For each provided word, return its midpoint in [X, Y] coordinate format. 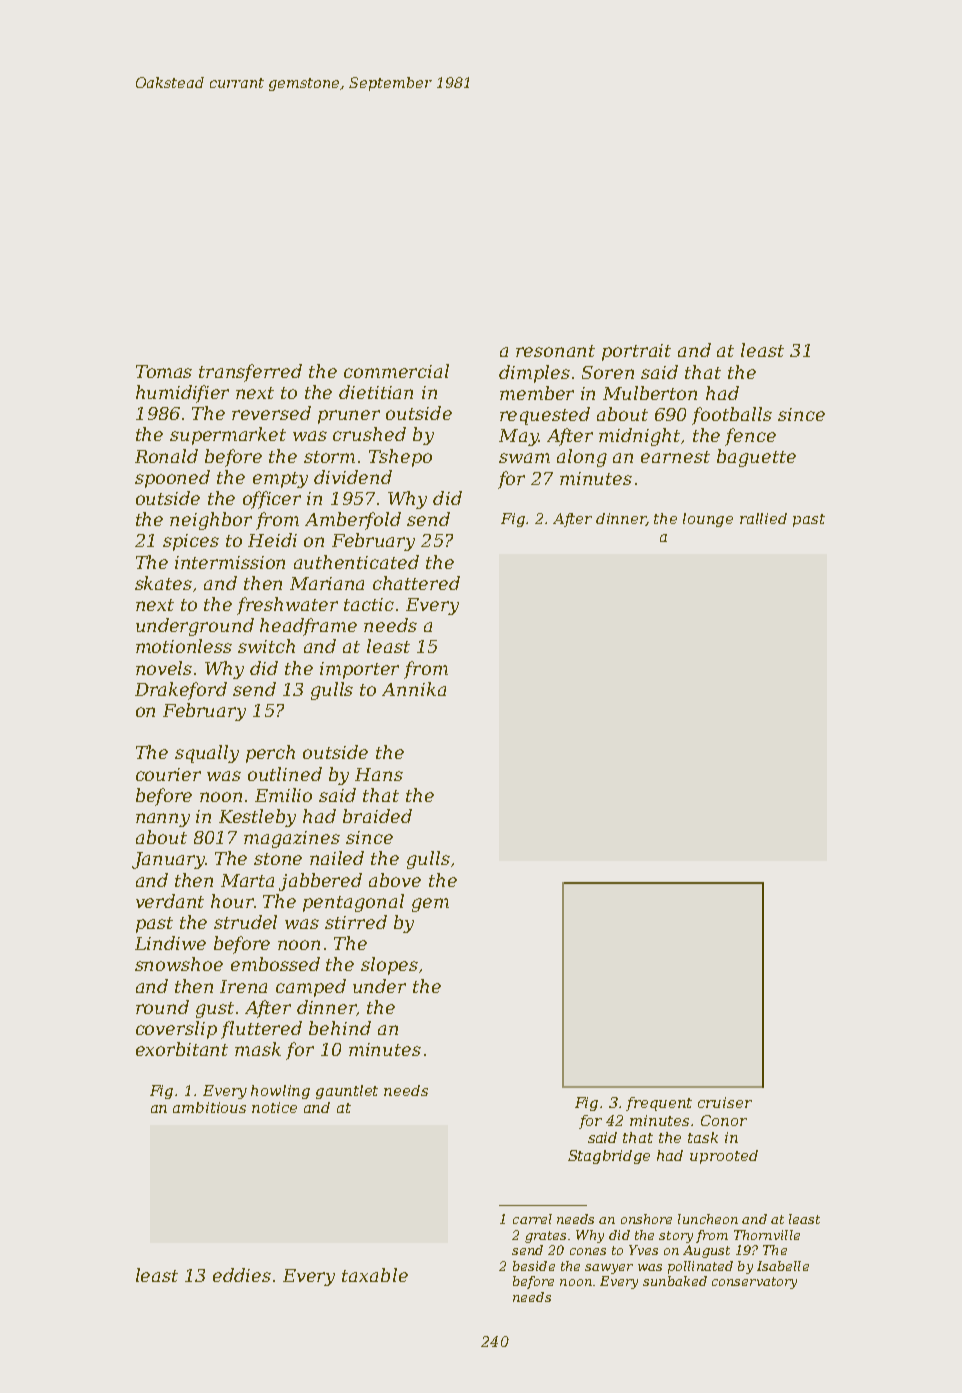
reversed [271, 413]
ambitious [209, 1107]
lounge [708, 520]
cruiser [725, 1102]
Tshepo [400, 458]
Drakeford [181, 691]
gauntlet [347, 1092]
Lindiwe [170, 943]
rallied [763, 518]
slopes [389, 966]
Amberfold [353, 521]
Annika [414, 689]
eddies [242, 1275]
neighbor [211, 521]
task [703, 1137]
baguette [756, 458]
